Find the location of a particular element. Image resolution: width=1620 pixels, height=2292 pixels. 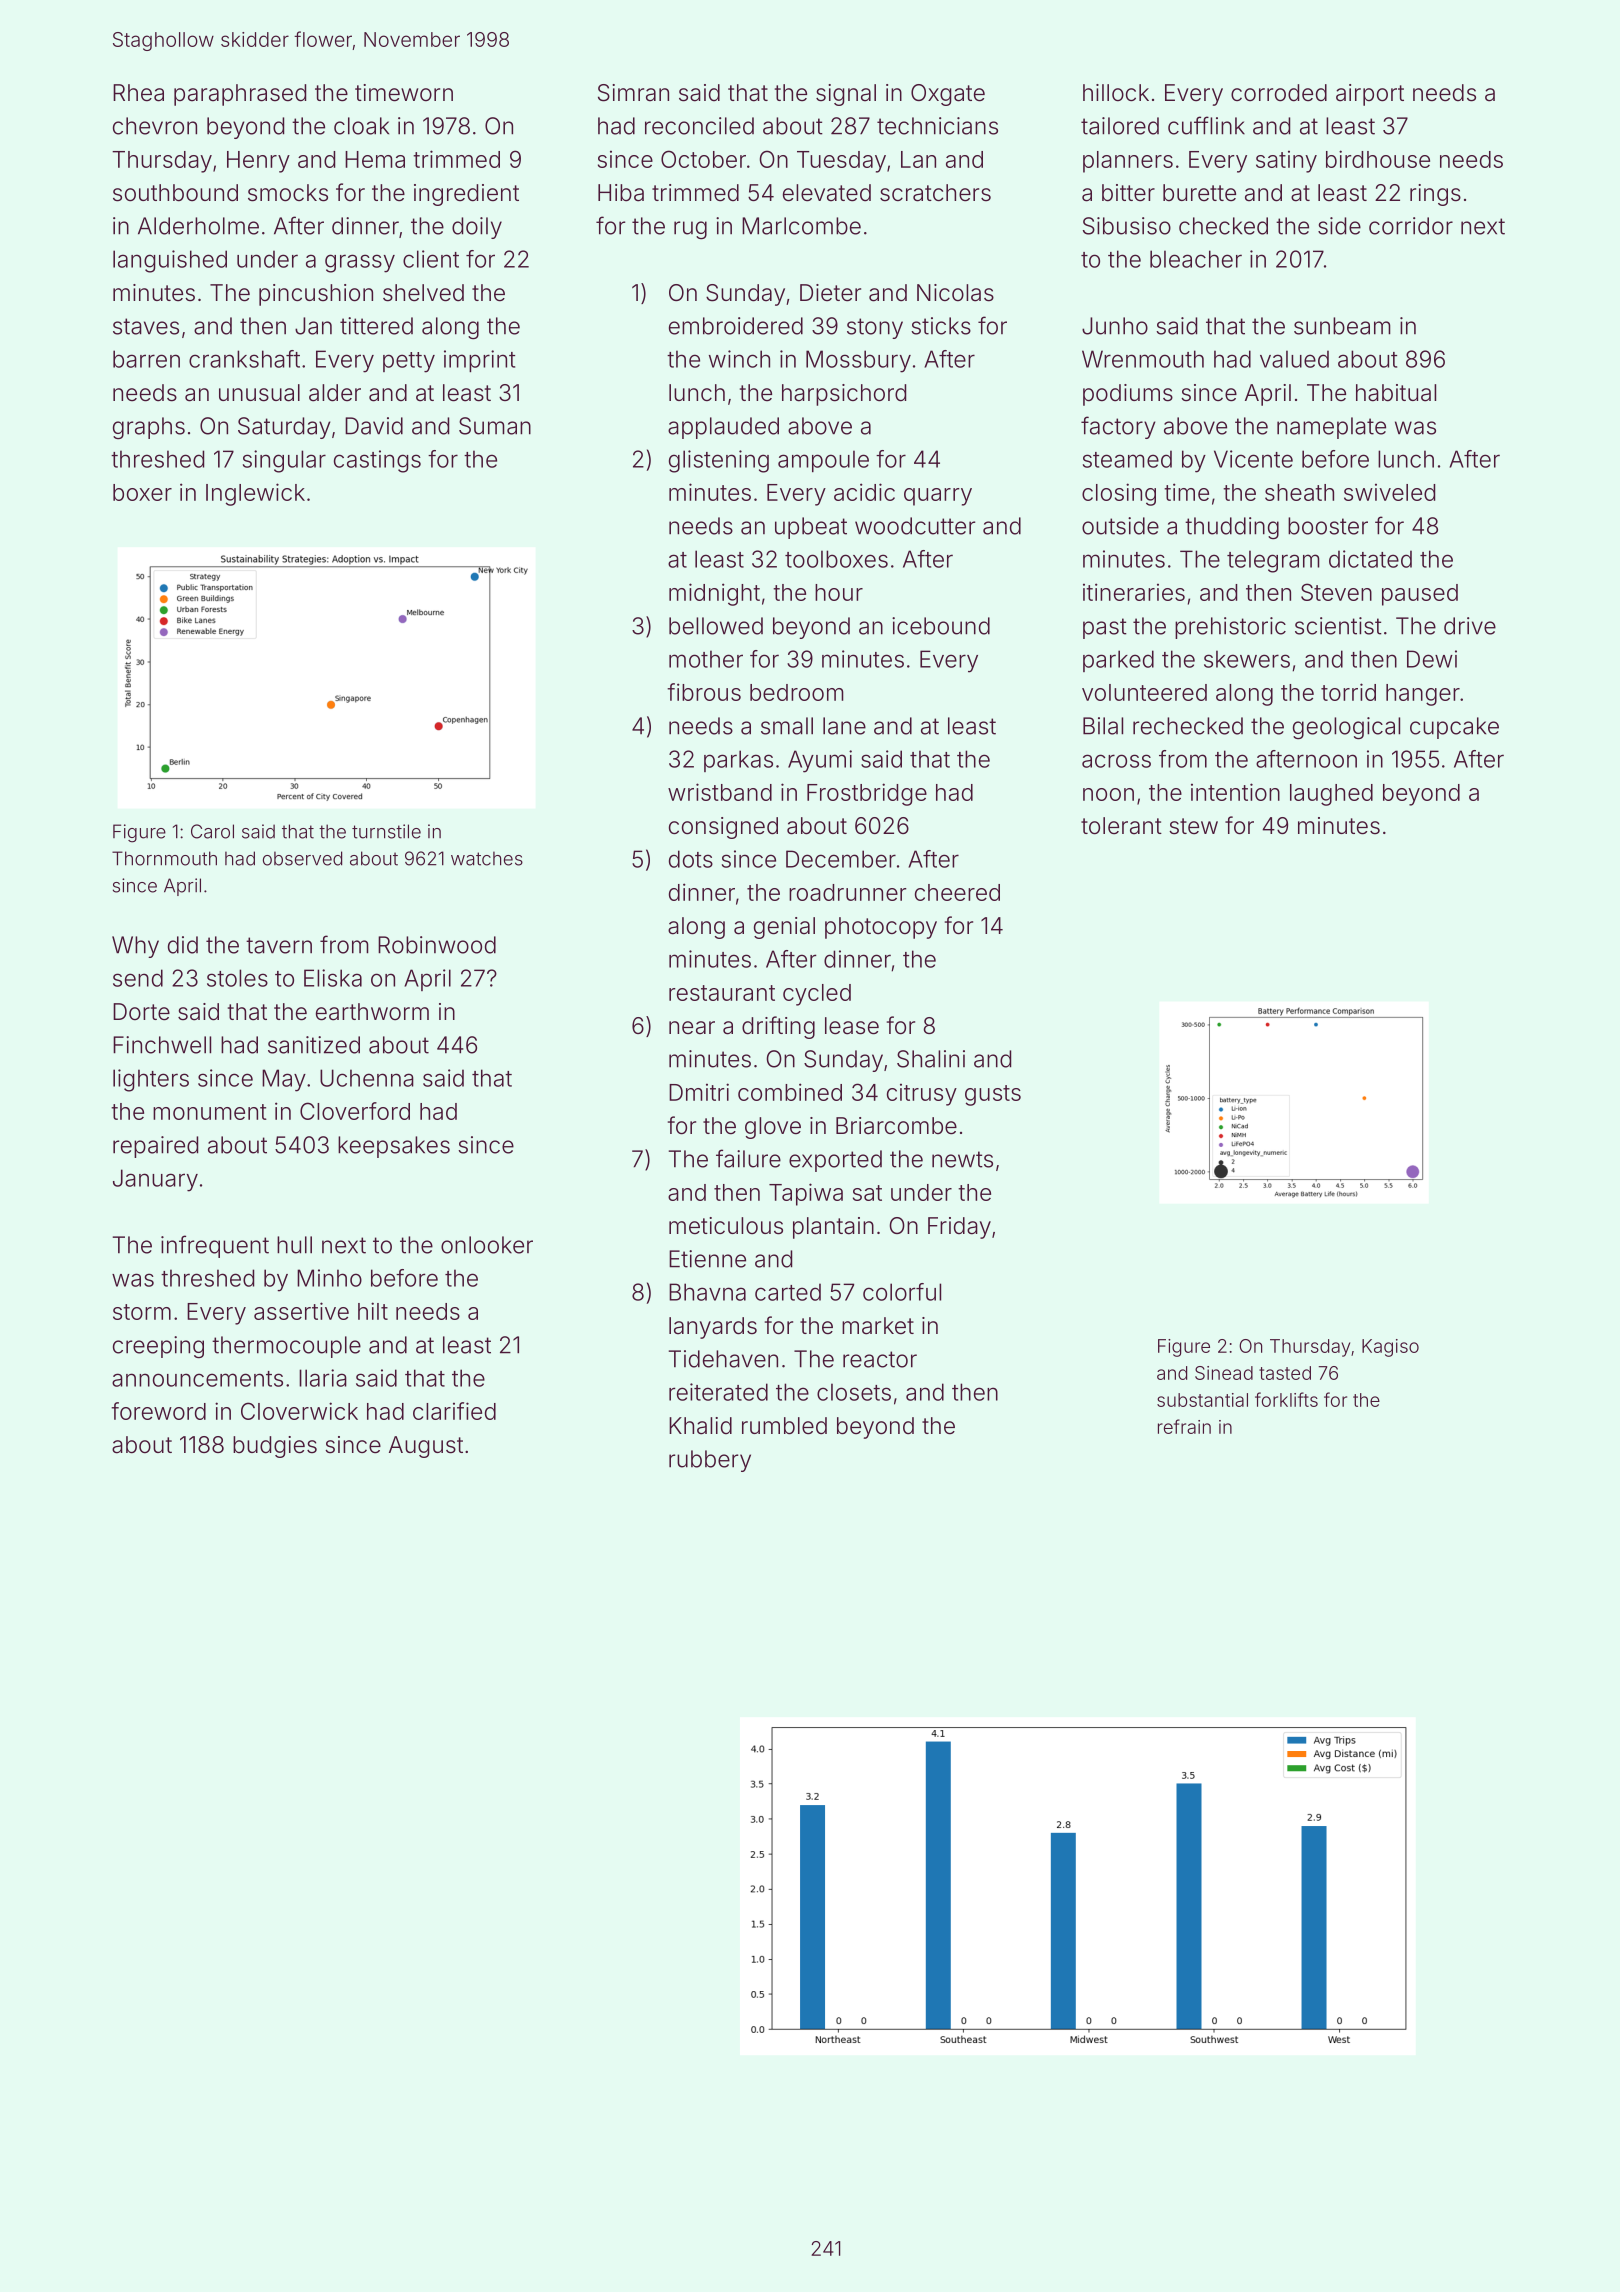

glistening is located at coordinates (719, 461).
